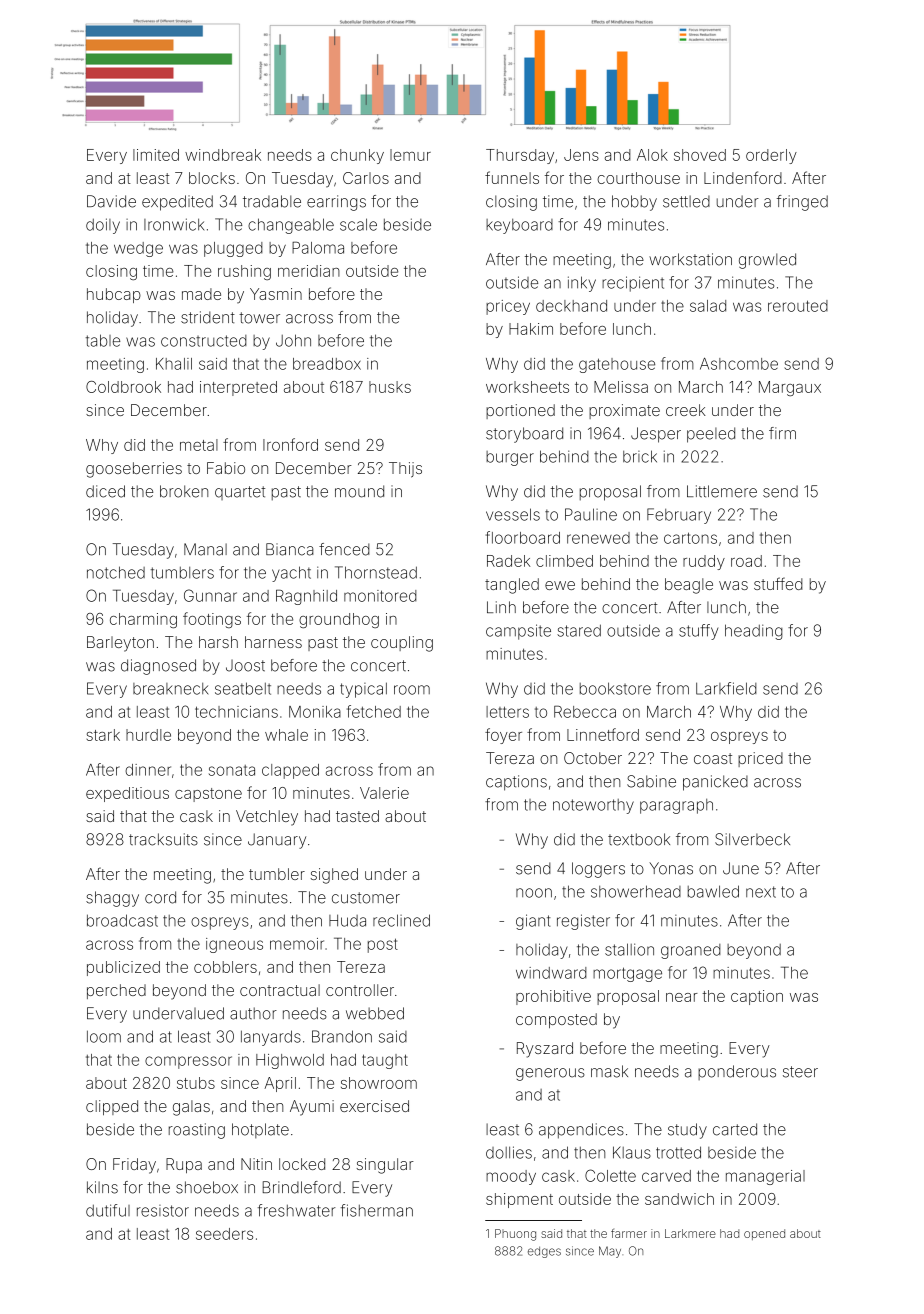 This image has height=1314, width=924. What do you see at coordinates (690, 1233) in the image?
I see `Larkmere` at bounding box center [690, 1233].
